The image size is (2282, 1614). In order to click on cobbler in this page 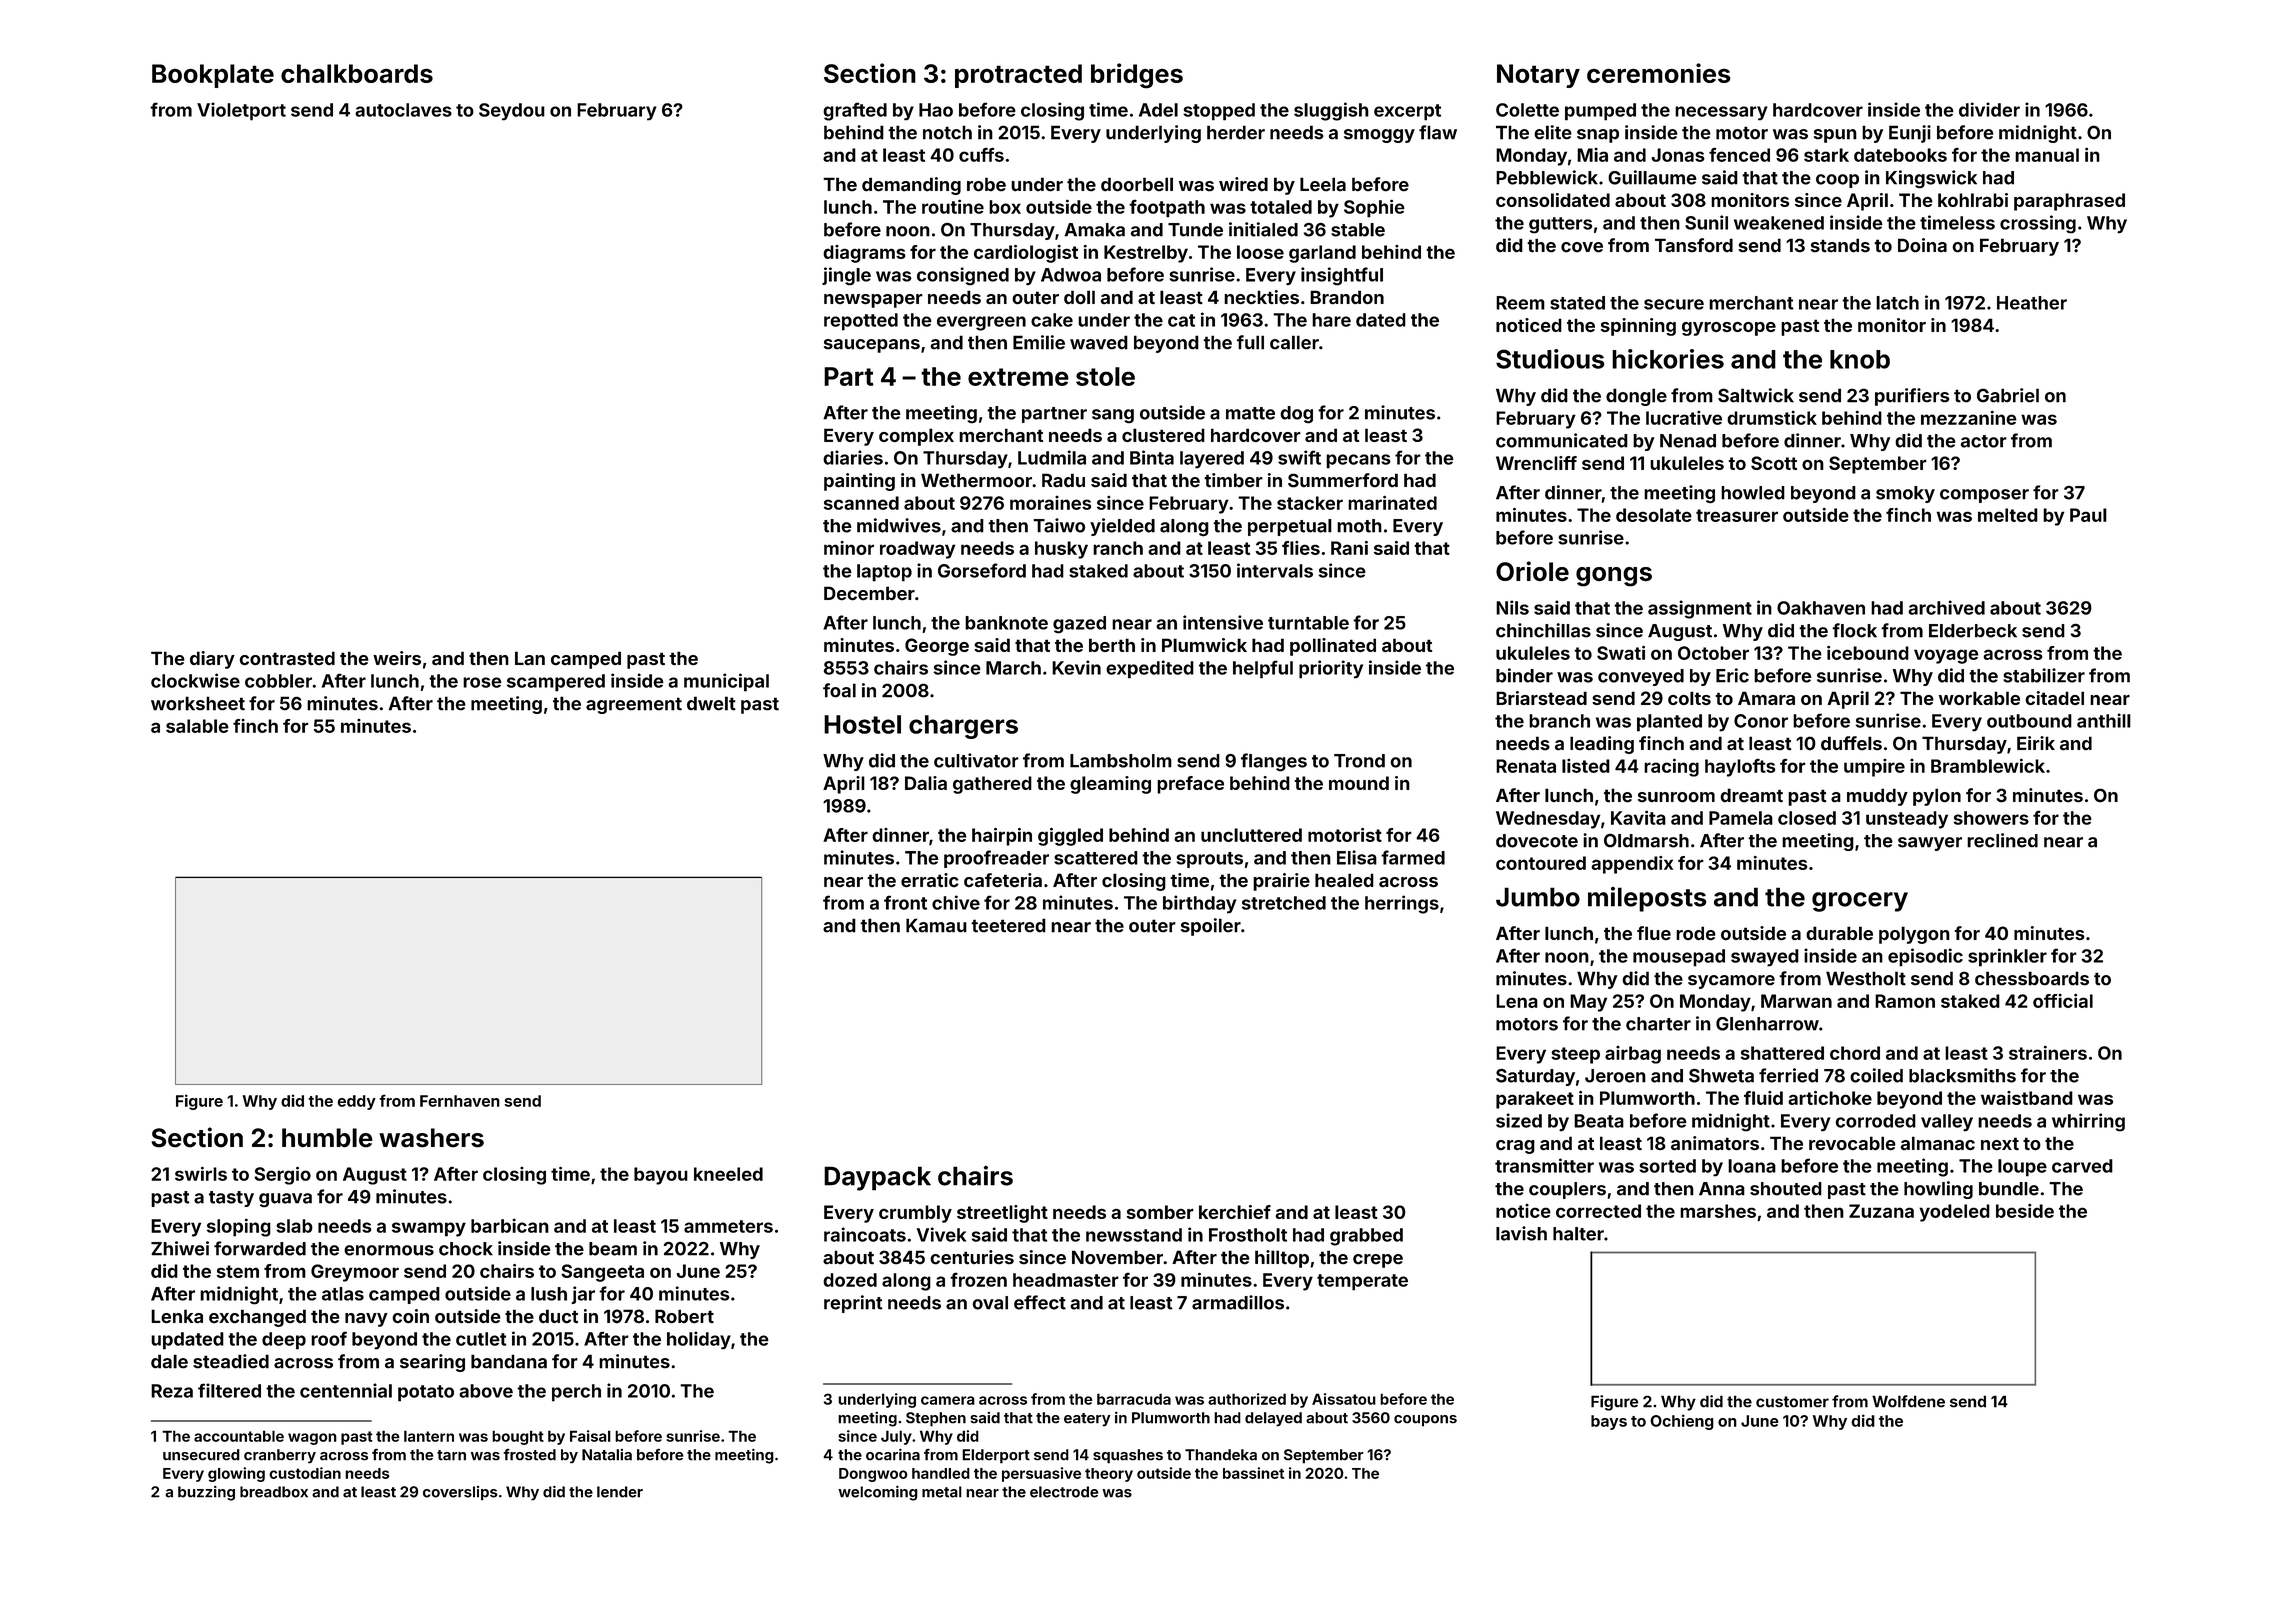, I will do `click(278, 681)`.
